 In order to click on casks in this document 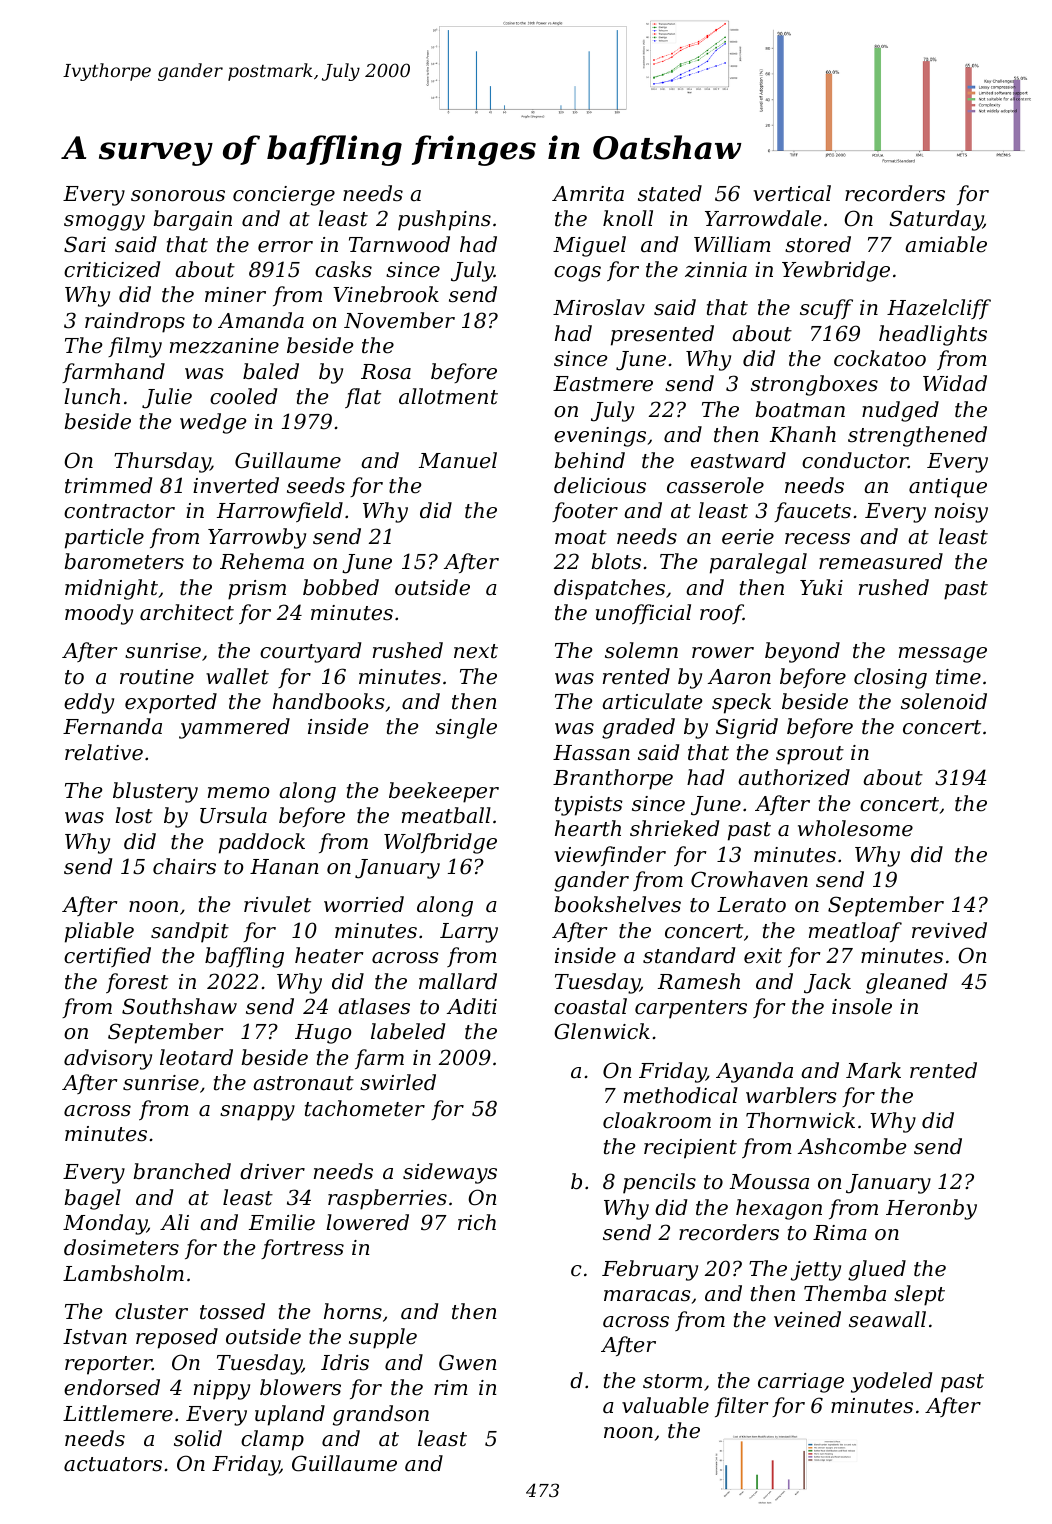, I will do `click(343, 269)`.
